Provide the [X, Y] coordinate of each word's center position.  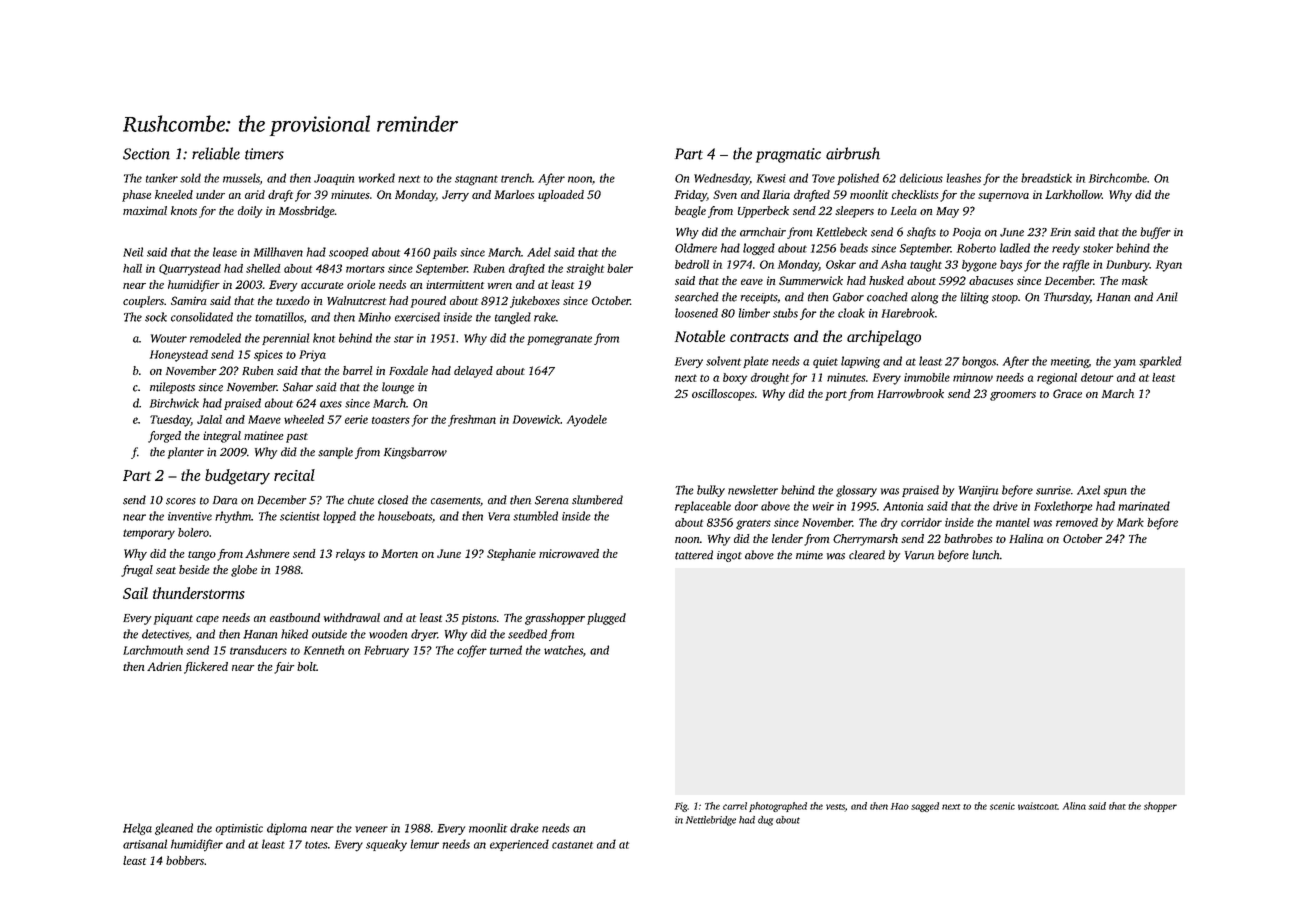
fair [284, 668]
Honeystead [179, 356]
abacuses [991, 280]
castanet [572, 845]
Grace [1067, 393]
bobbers [185, 860]
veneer [371, 829]
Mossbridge [307, 212]
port [836, 396]
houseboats [405, 516]
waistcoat [1038, 806]
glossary [856, 491]
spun [1115, 492]
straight [585, 270]
